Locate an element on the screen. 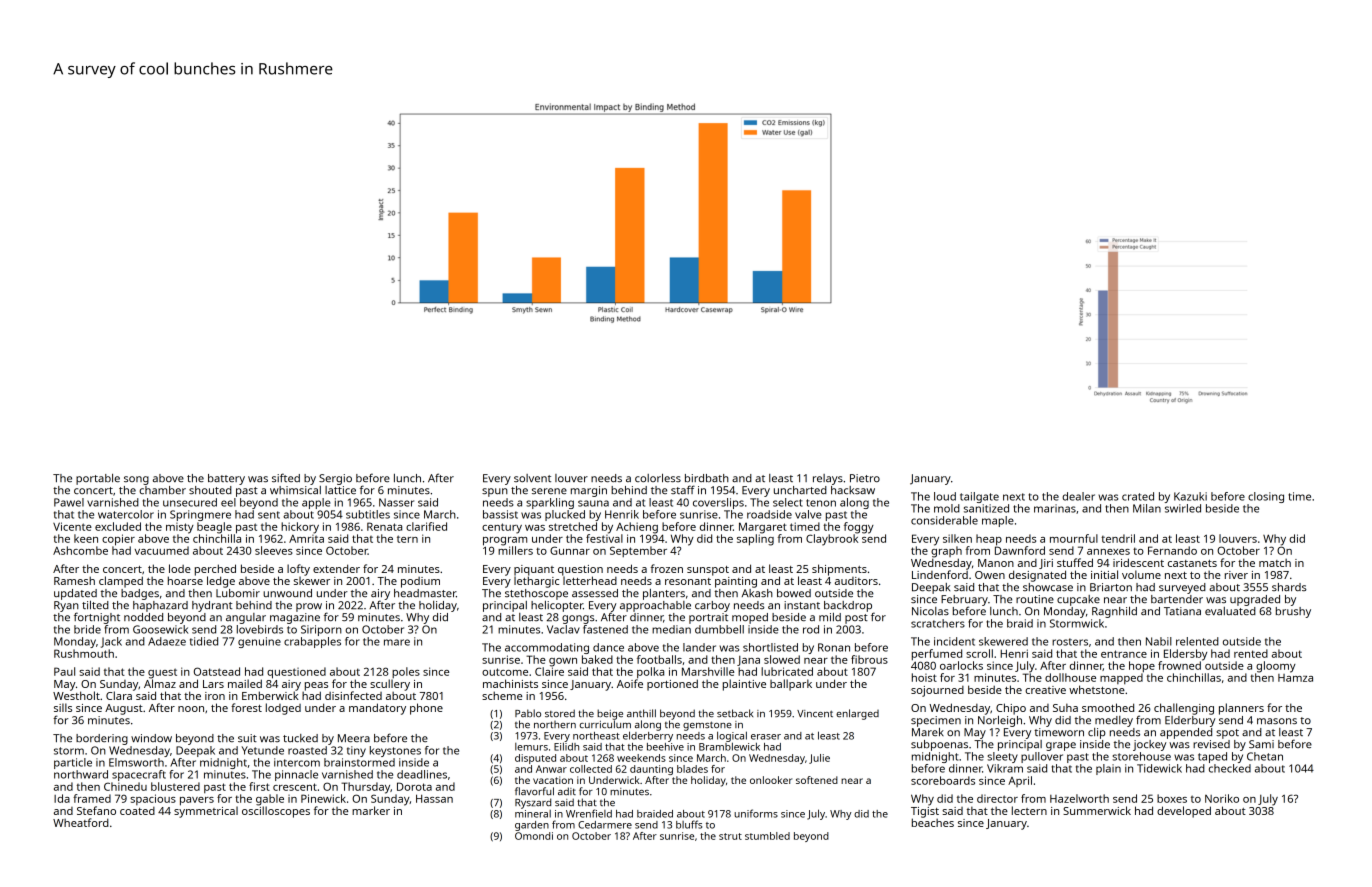  Stefano is located at coordinates (96, 810).
